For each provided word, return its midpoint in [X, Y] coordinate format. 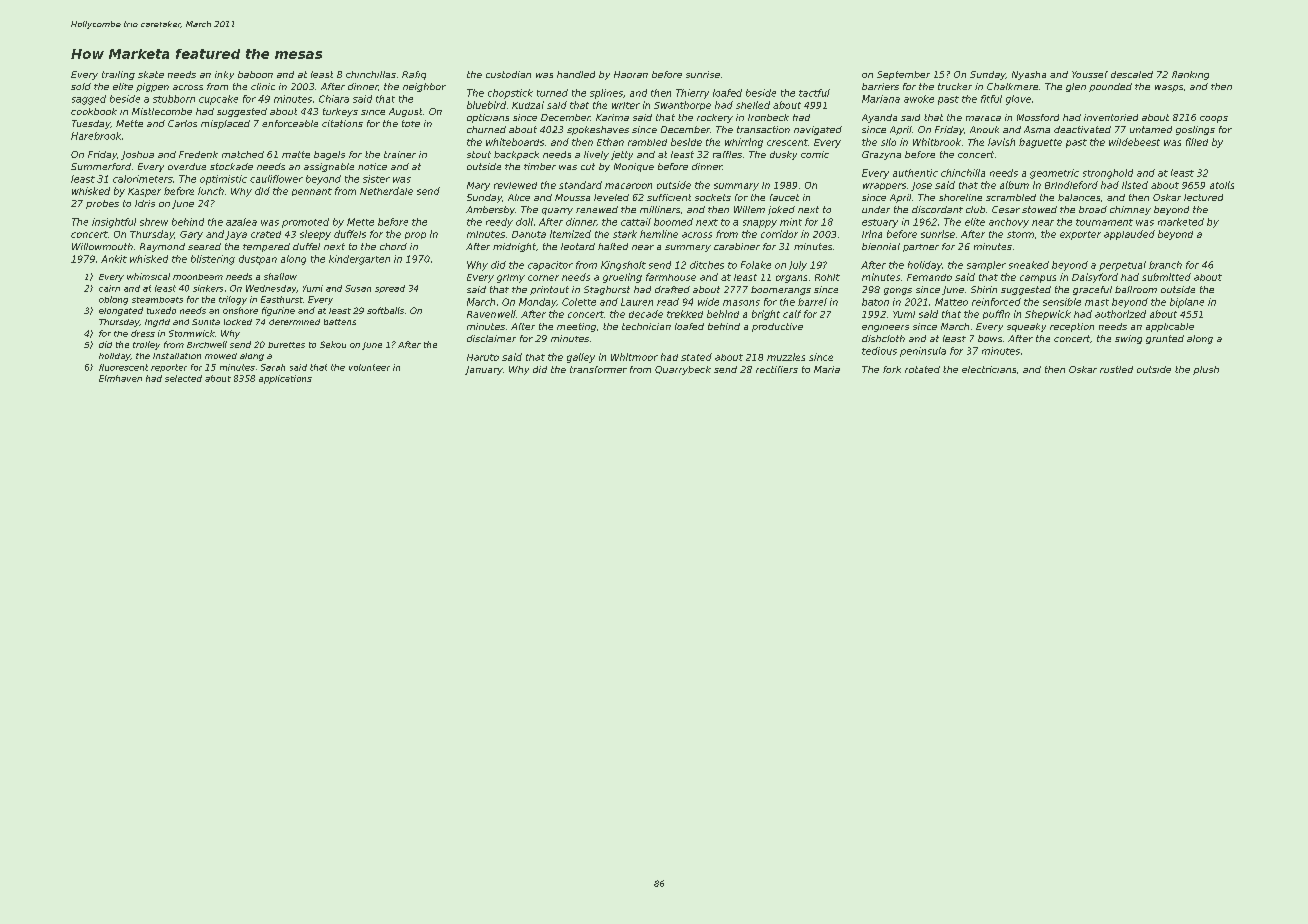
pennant [312, 192]
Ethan [610, 142]
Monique [634, 167]
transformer [598, 369]
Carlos [182, 123]
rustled [1116, 369]
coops [1214, 119]
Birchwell [207, 344]
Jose [921, 186]
